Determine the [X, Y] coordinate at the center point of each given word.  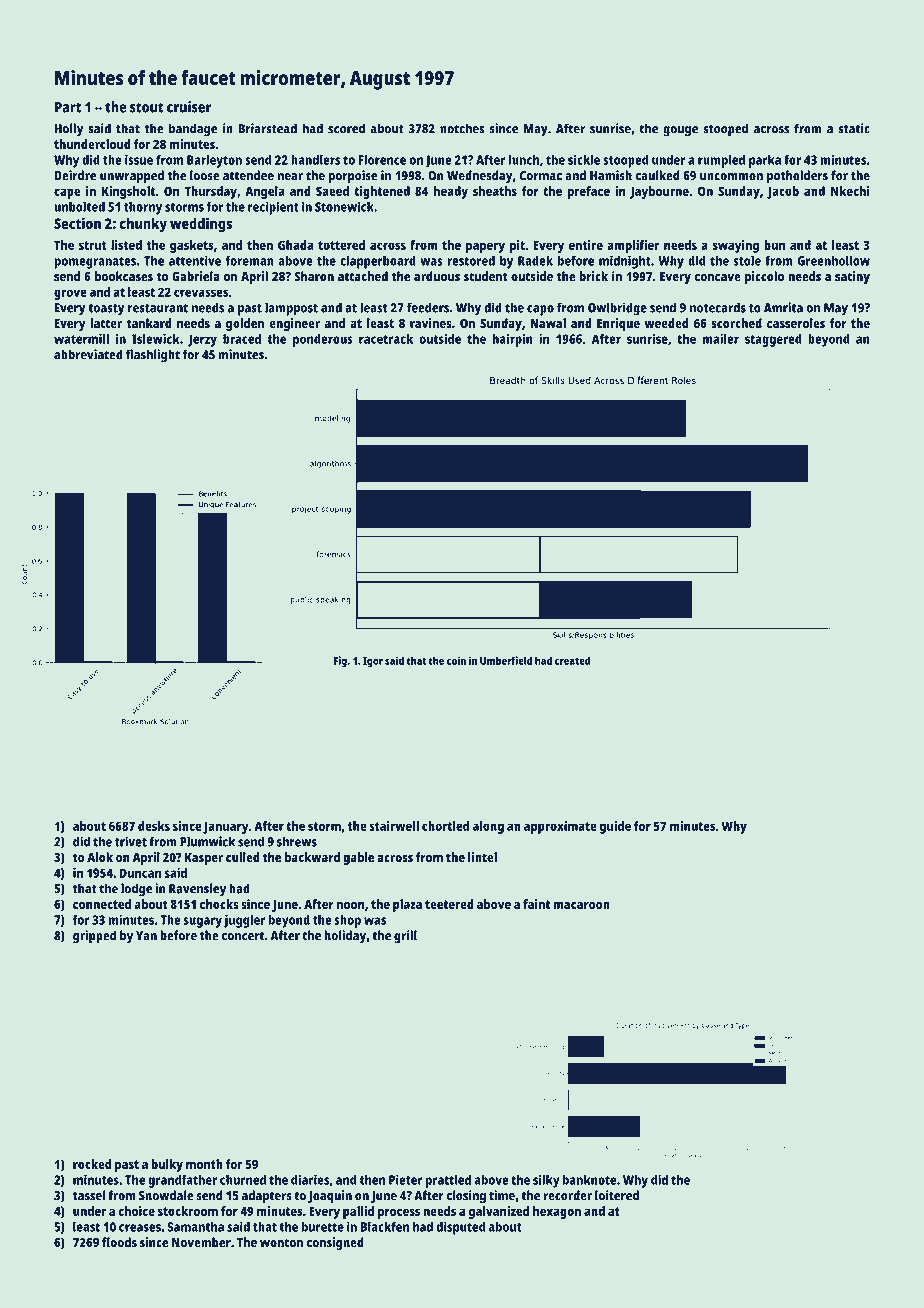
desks [154, 826]
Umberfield [506, 660]
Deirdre [75, 175]
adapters [267, 1197]
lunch [523, 159]
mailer [721, 339]
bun [774, 245]
